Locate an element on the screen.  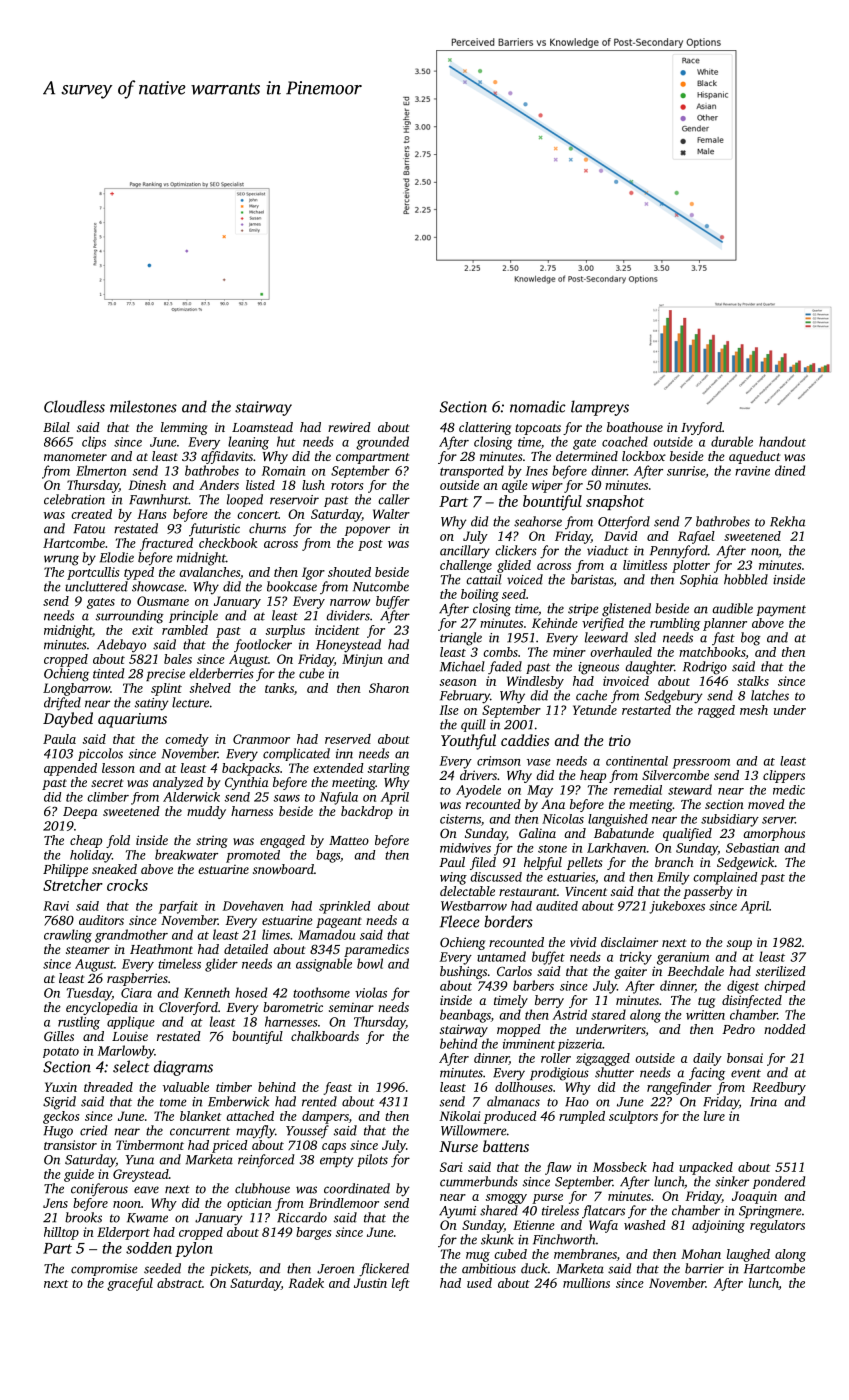
Mohan is located at coordinates (701, 1254).
